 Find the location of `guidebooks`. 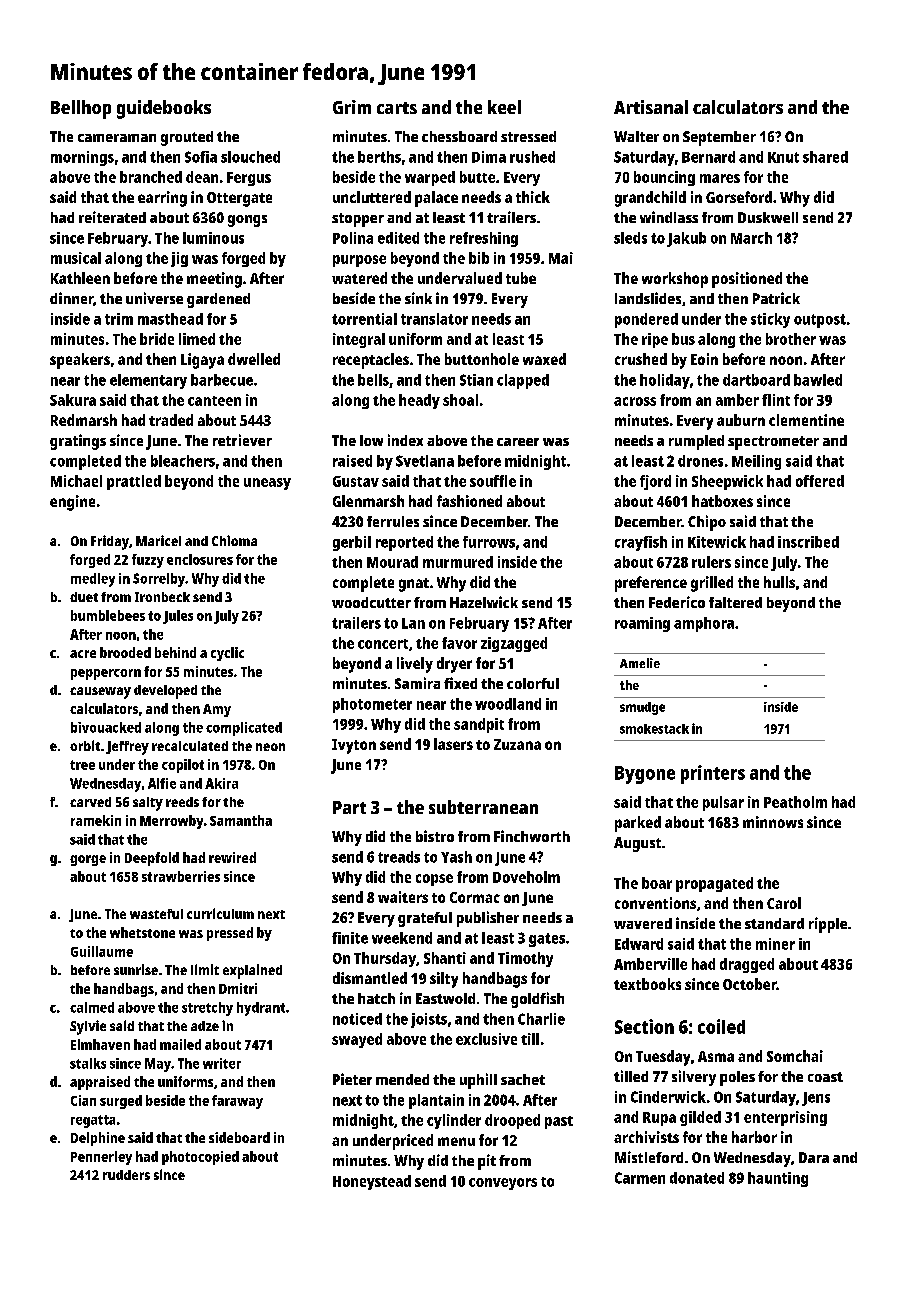

guidebooks is located at coordinates (164, 109).
